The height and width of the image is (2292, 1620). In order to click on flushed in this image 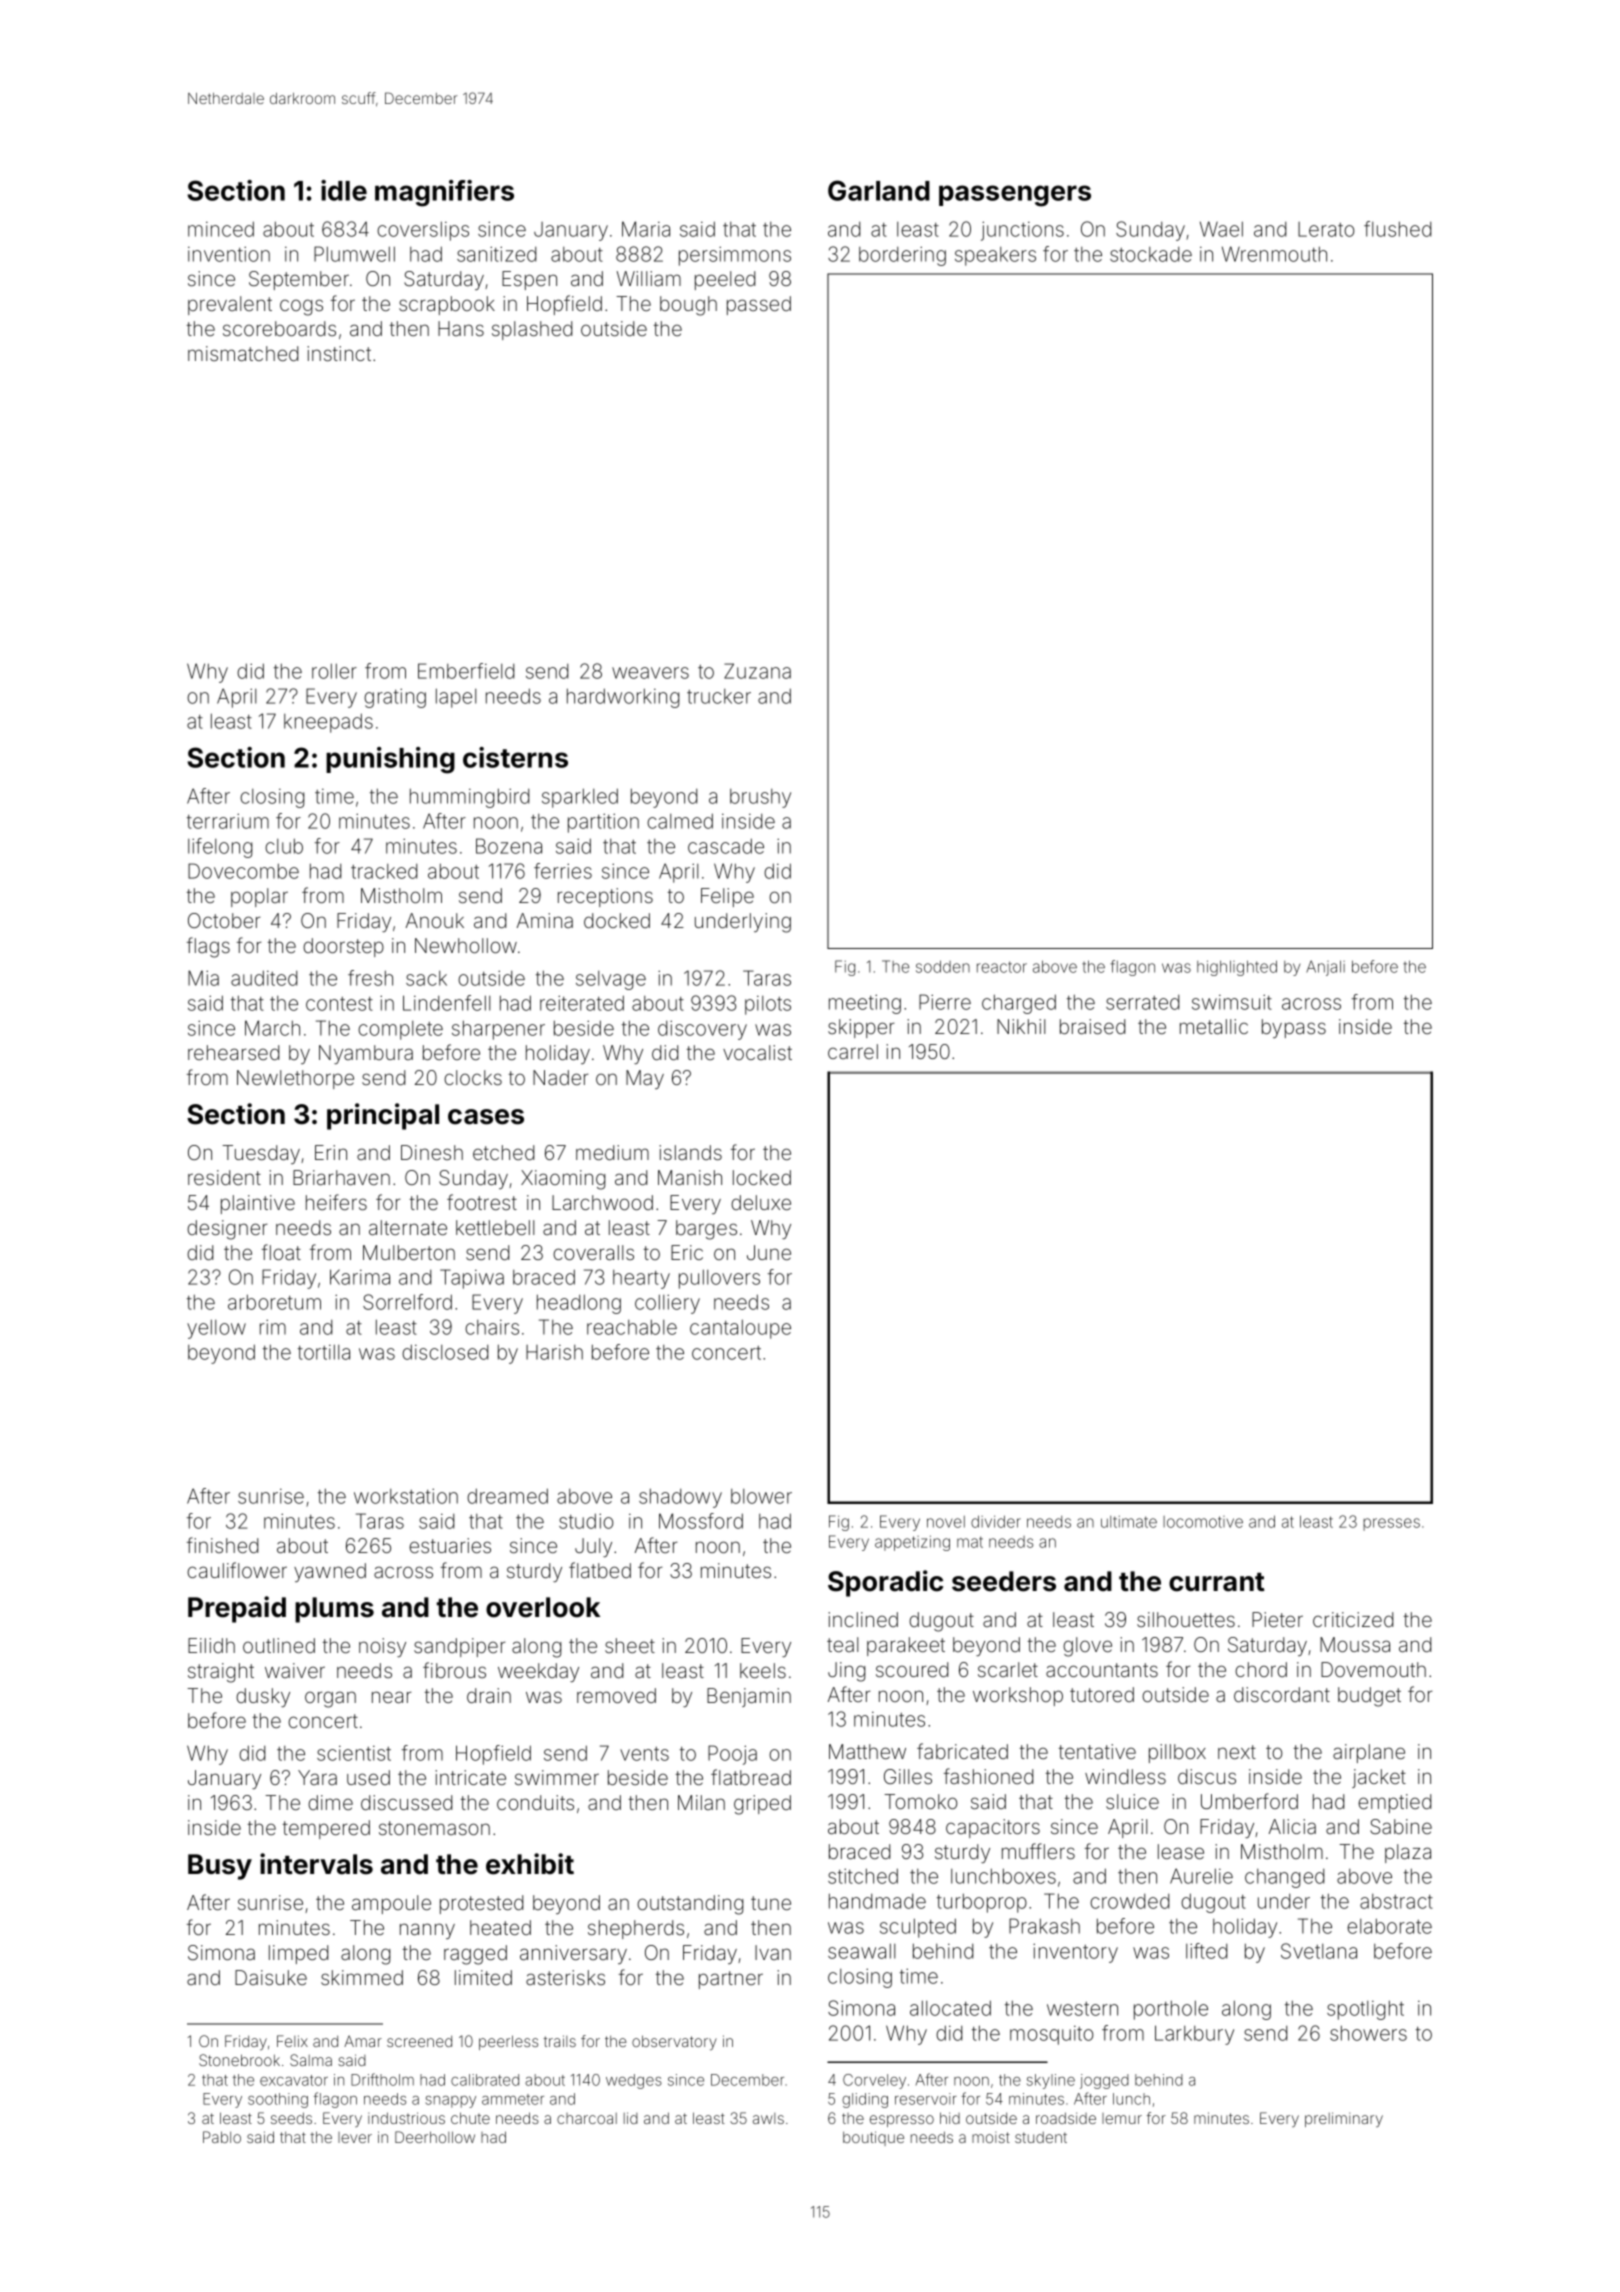, I will do `click(1397, 229)`.
